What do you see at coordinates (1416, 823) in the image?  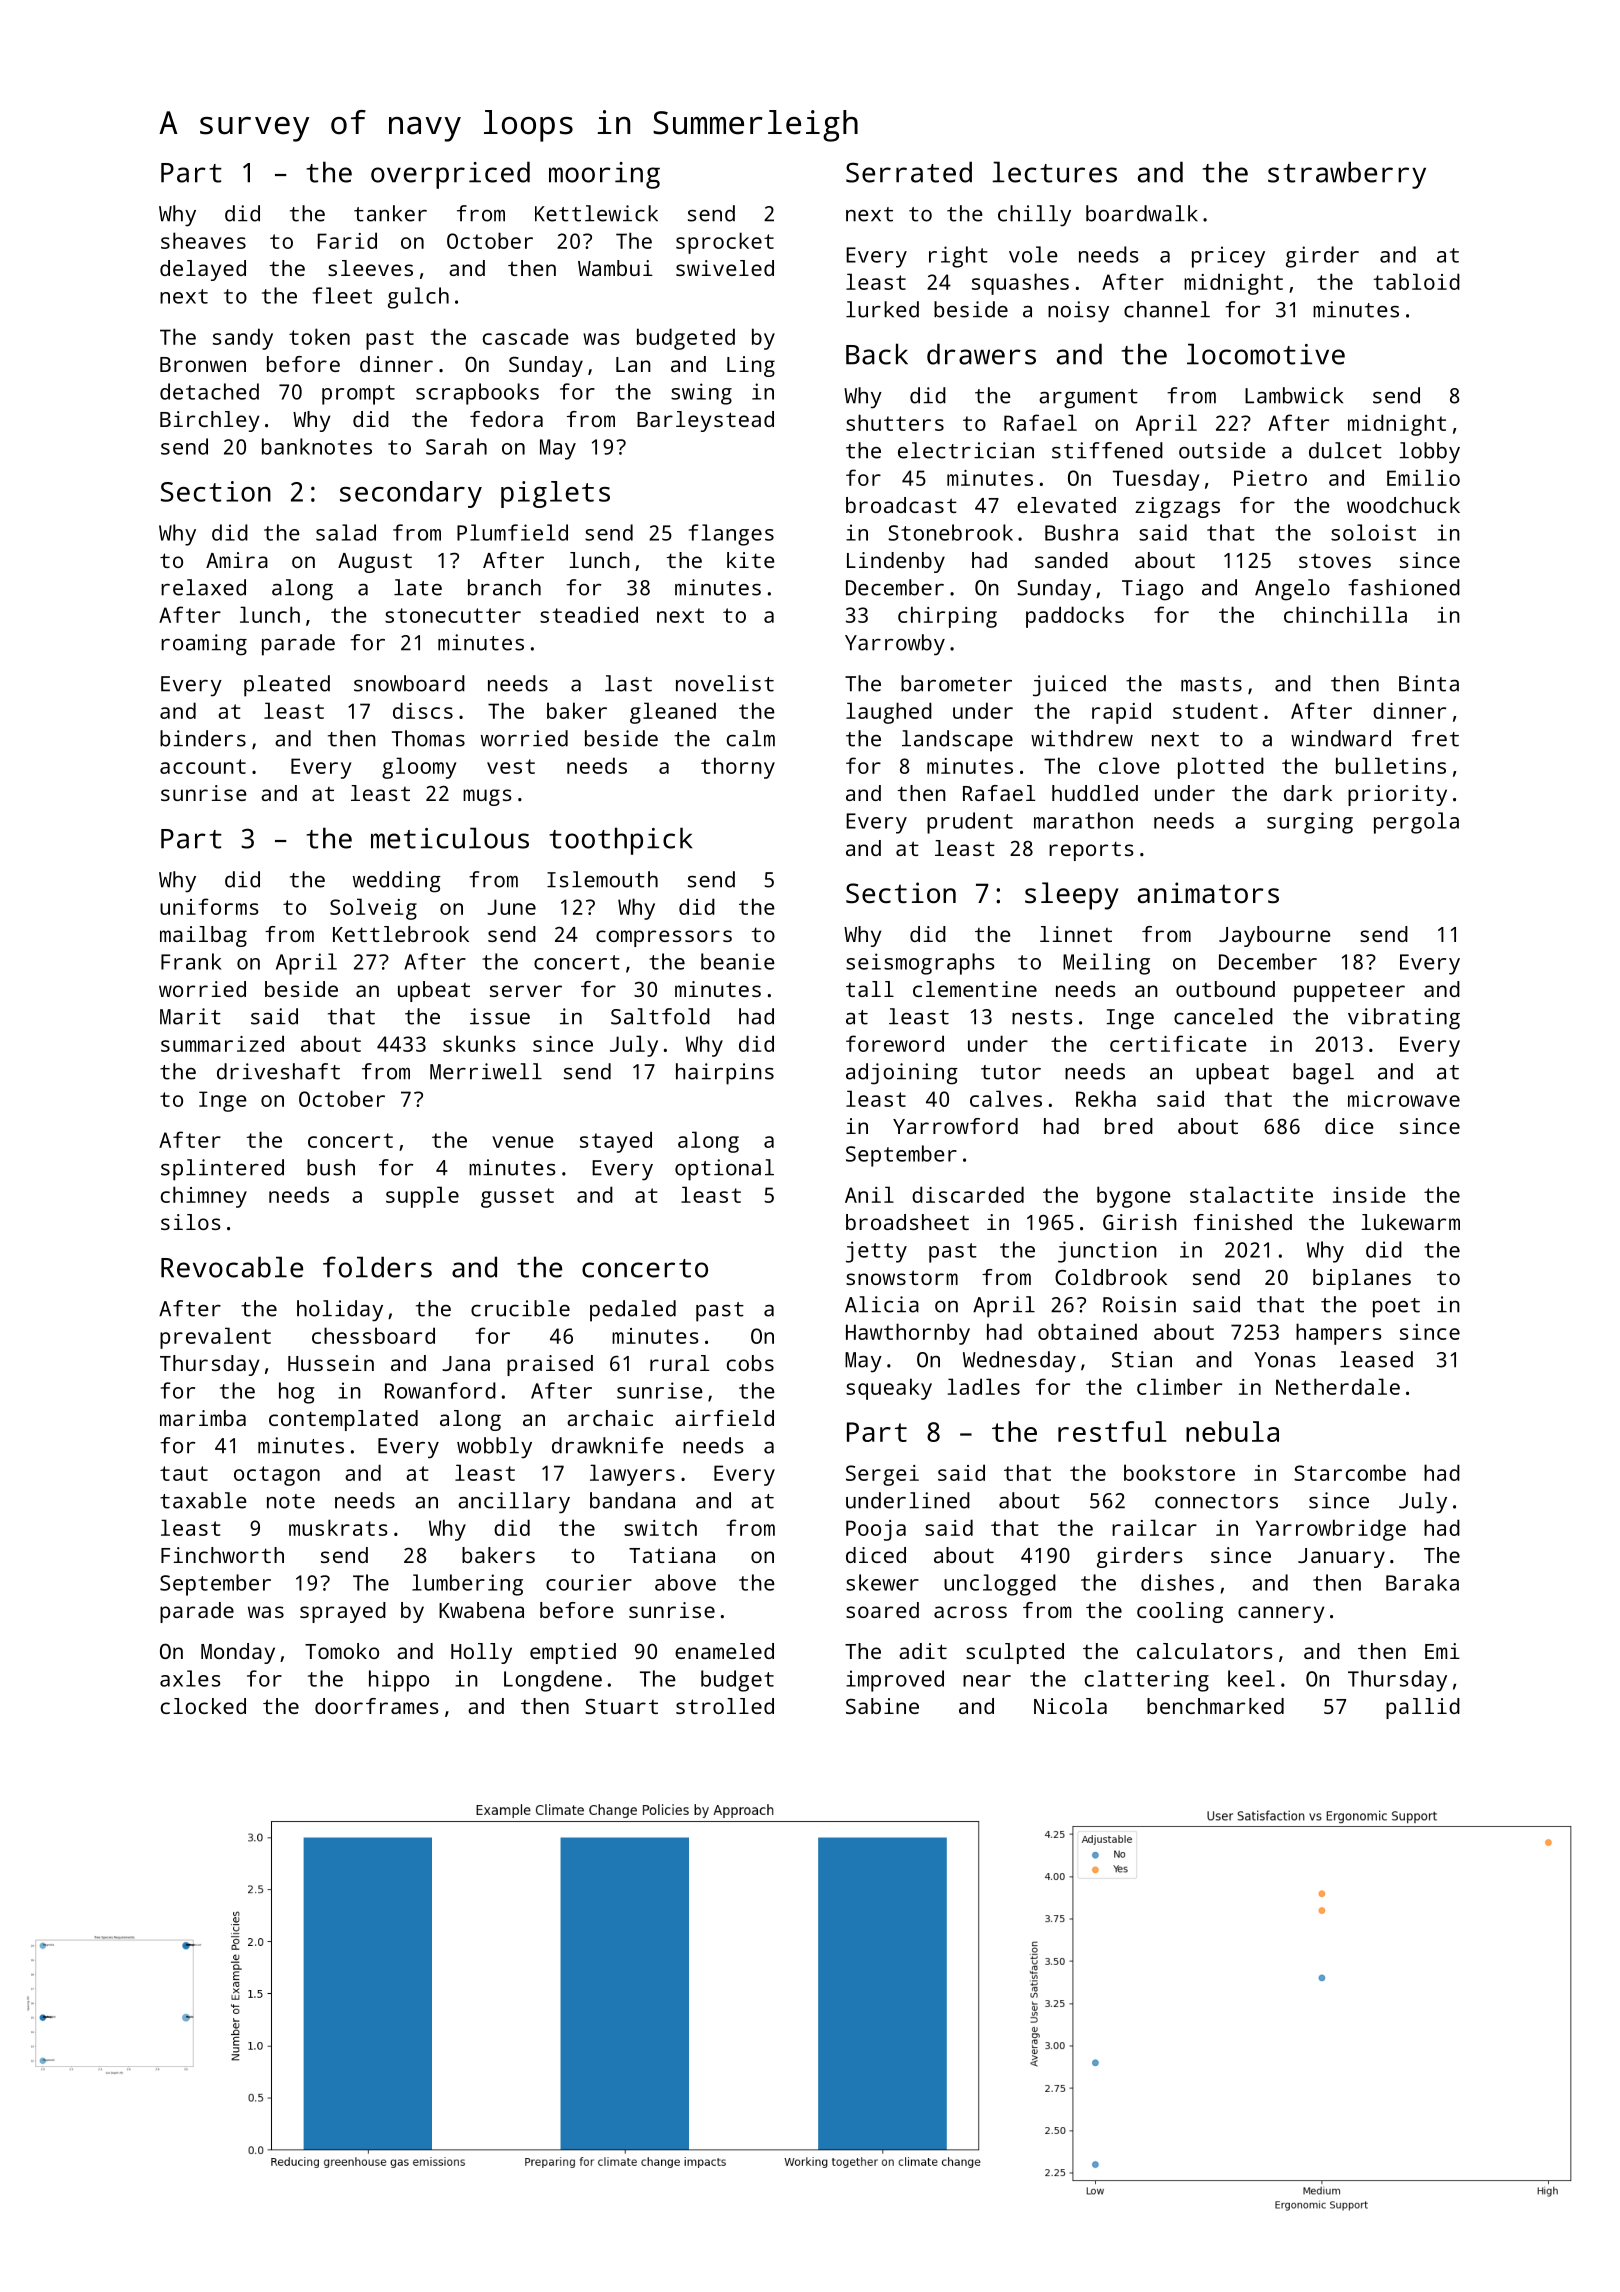 I see `pergola` at bounding box center [1416, 823].
